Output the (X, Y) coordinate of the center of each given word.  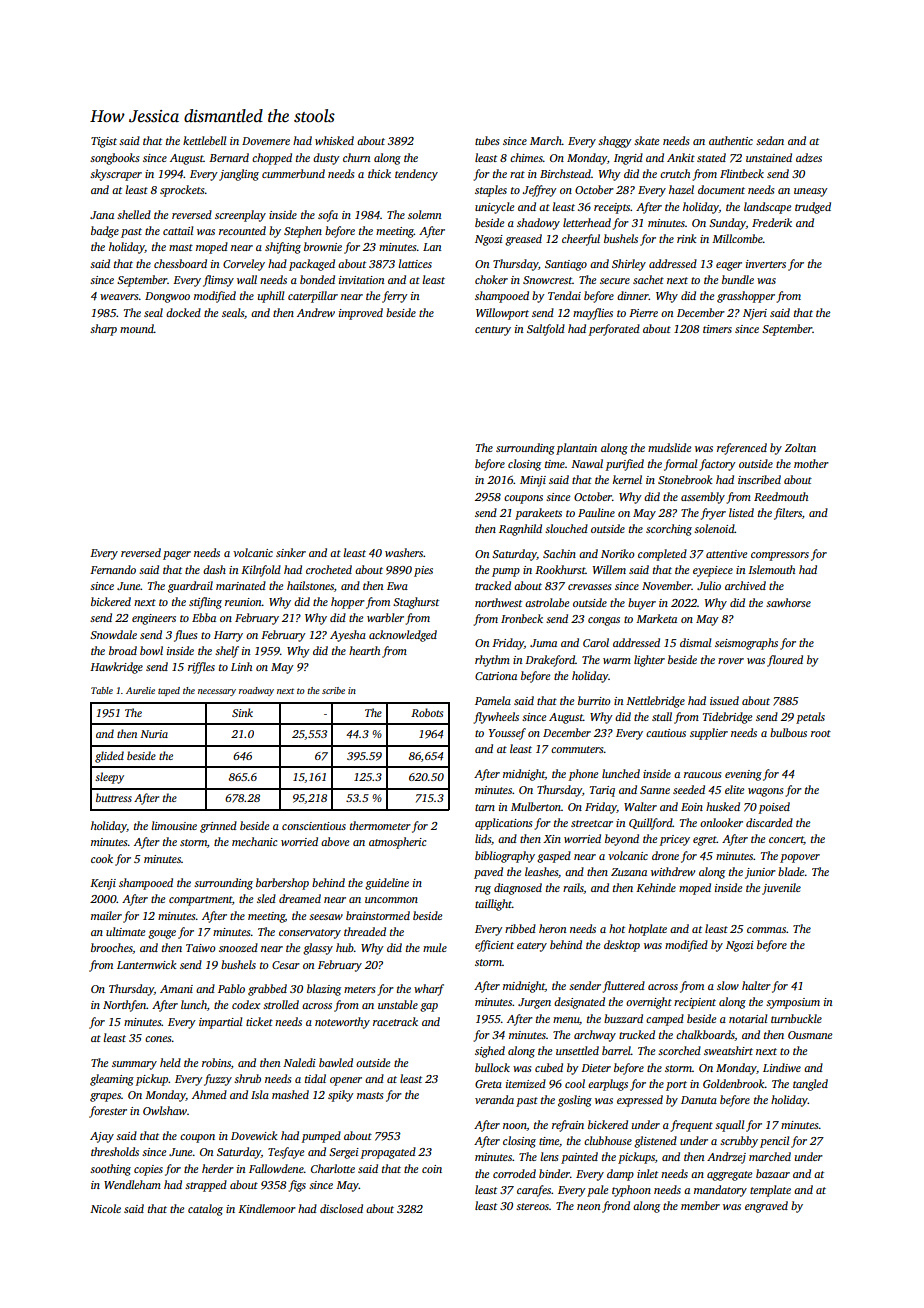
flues (185, 636)
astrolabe (547, 602)
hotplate (647, 930)
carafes (534, 1191)
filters (788, 514)
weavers (119, 297)
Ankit (681, 157)
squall (729, 1126)
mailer (106, 915)
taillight (493, 905)
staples (491, 191)
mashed (290, 1094)
